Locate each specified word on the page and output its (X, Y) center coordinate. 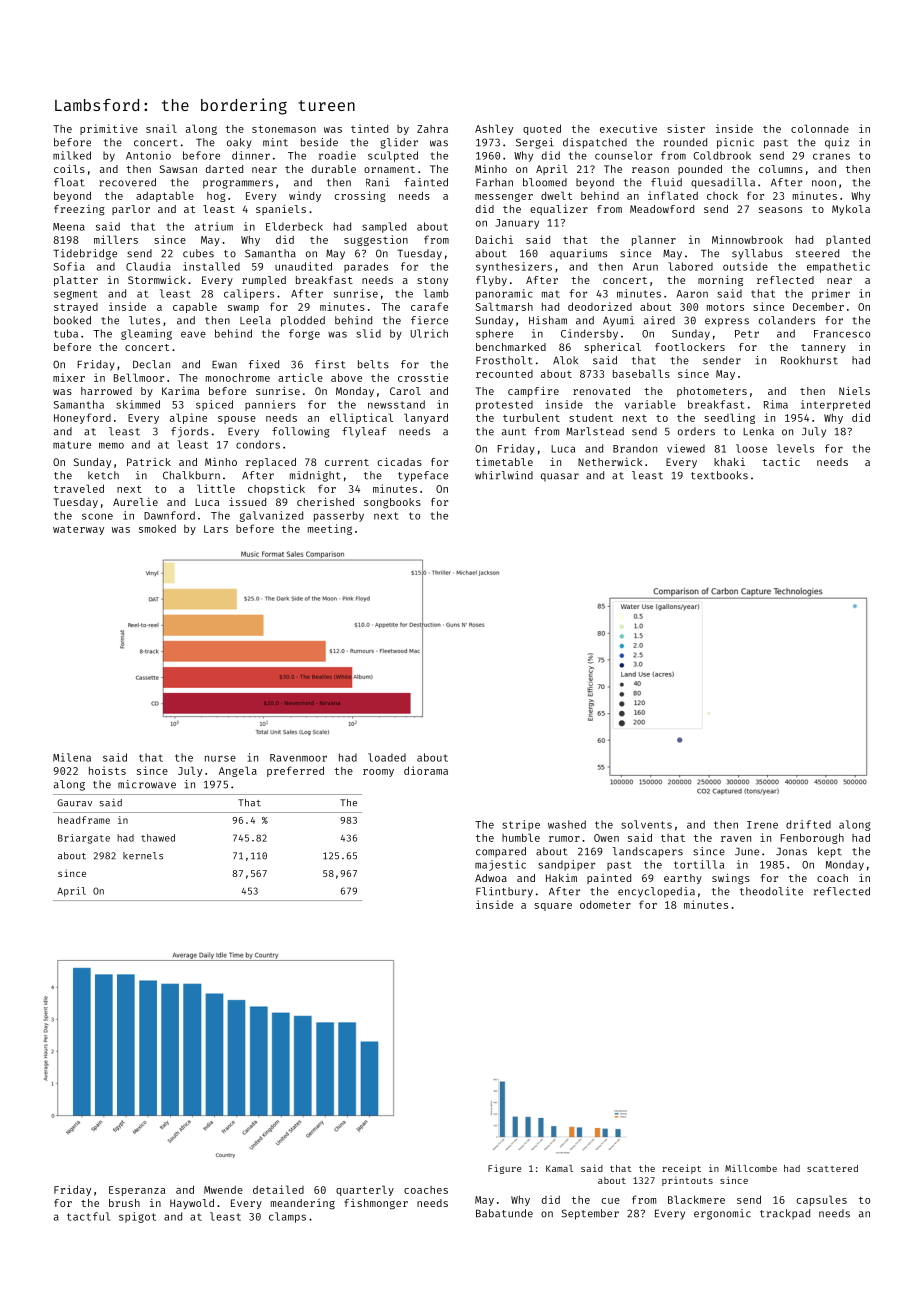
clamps (287, 1217)
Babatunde (504, 1213)
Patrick (149, 462)
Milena (72, 757)
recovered (127, 182)
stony (432, 281)
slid (368, 333)
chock (722, 195)
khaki (729, 462)
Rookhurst (809, 360)
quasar (560, 477)
